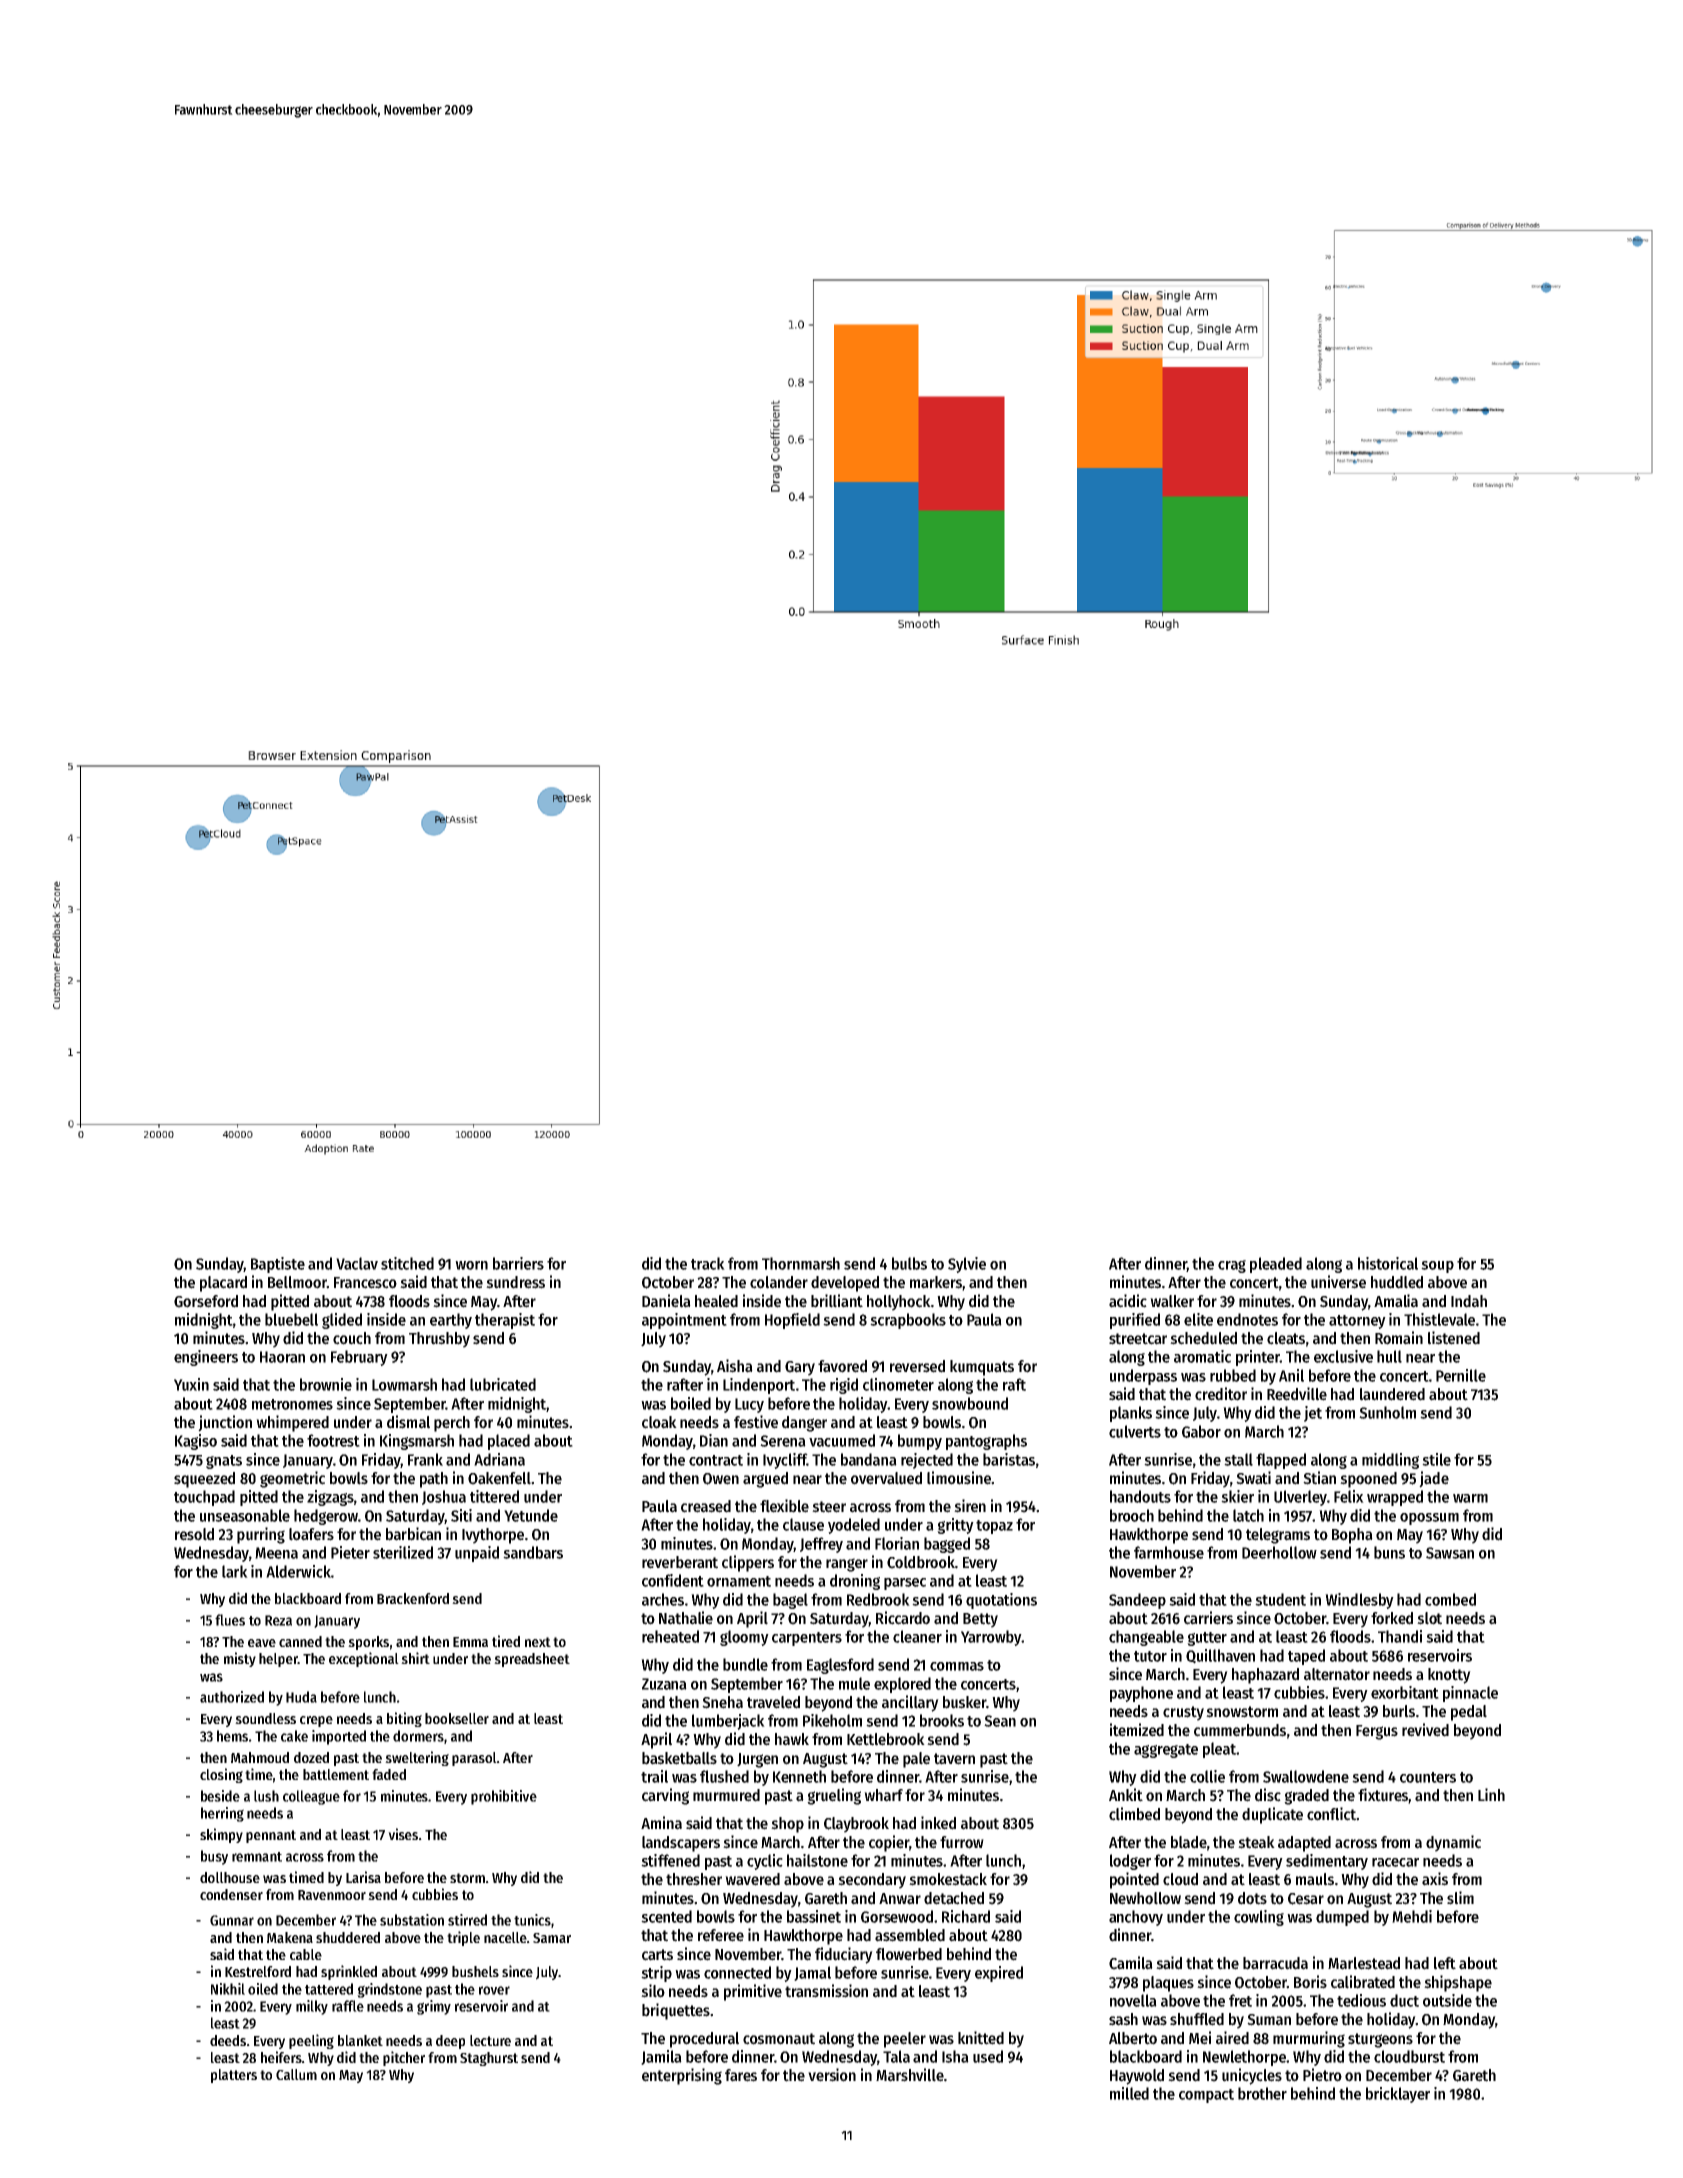  Describe the element at coordinates (1439, 1319) in the screenshot. I see `Thistlevale` at that location.
